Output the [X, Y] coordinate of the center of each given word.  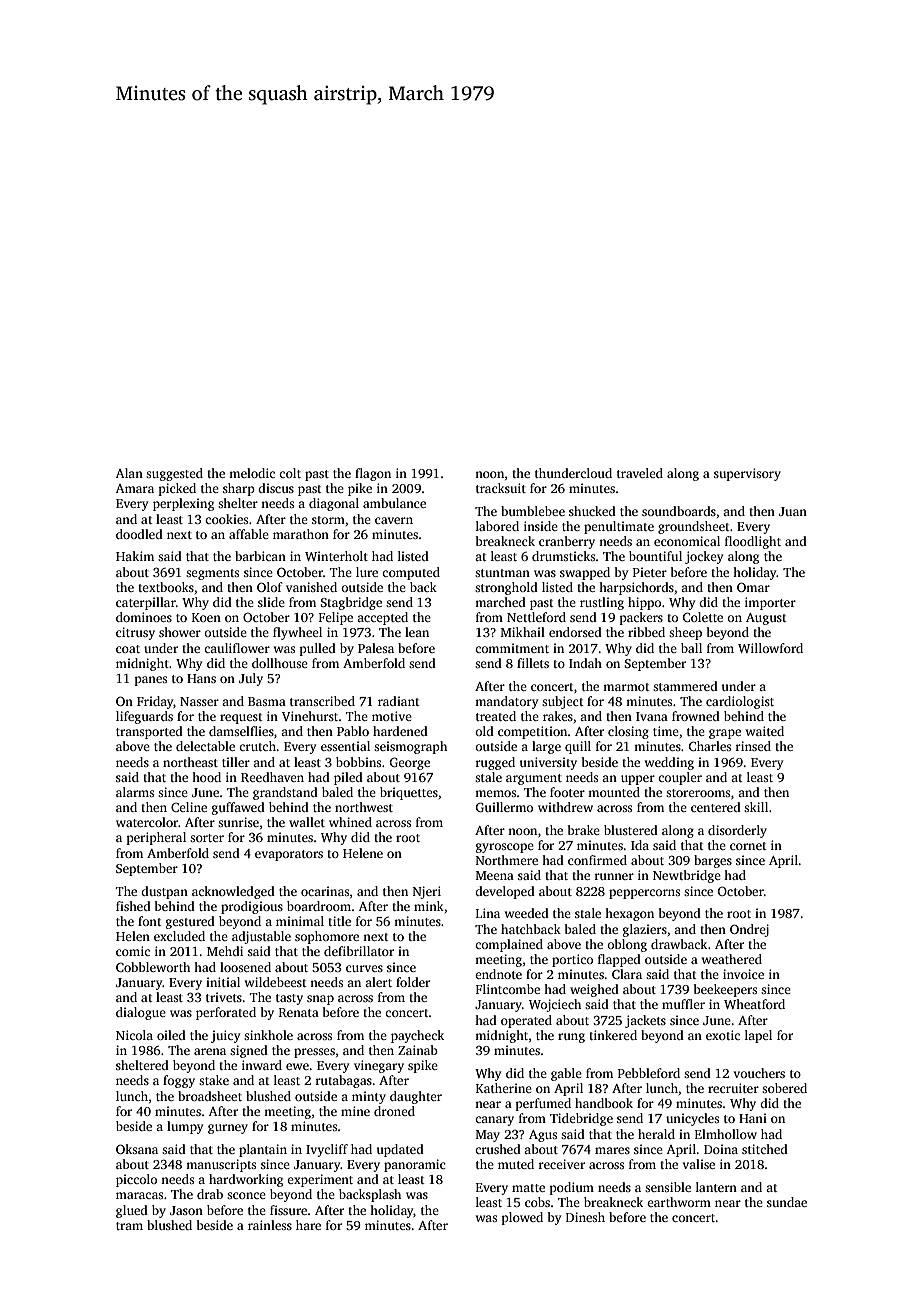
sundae [787, 1202]
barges [713, 861]
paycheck [417, 1036]
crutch [257, 746]
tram [129, 1226]
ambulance [394, 503]
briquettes [409, 793]
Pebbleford [649, 1073]
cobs [537, 1202]
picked [177, 489]
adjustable [261, 937]
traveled [640, 473]
